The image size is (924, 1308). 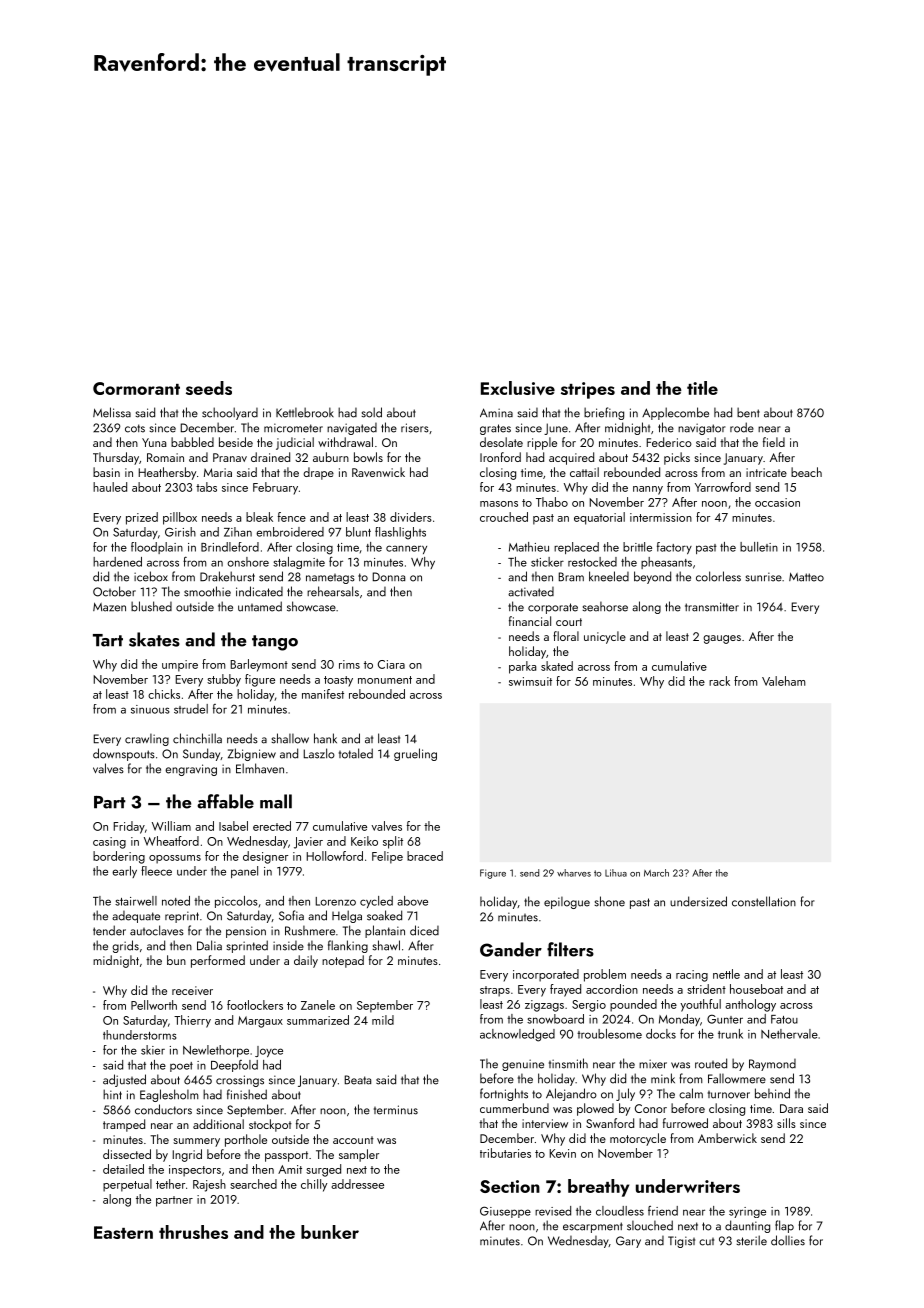 I want to click on autoclaves, so click(x=157, y=930).
